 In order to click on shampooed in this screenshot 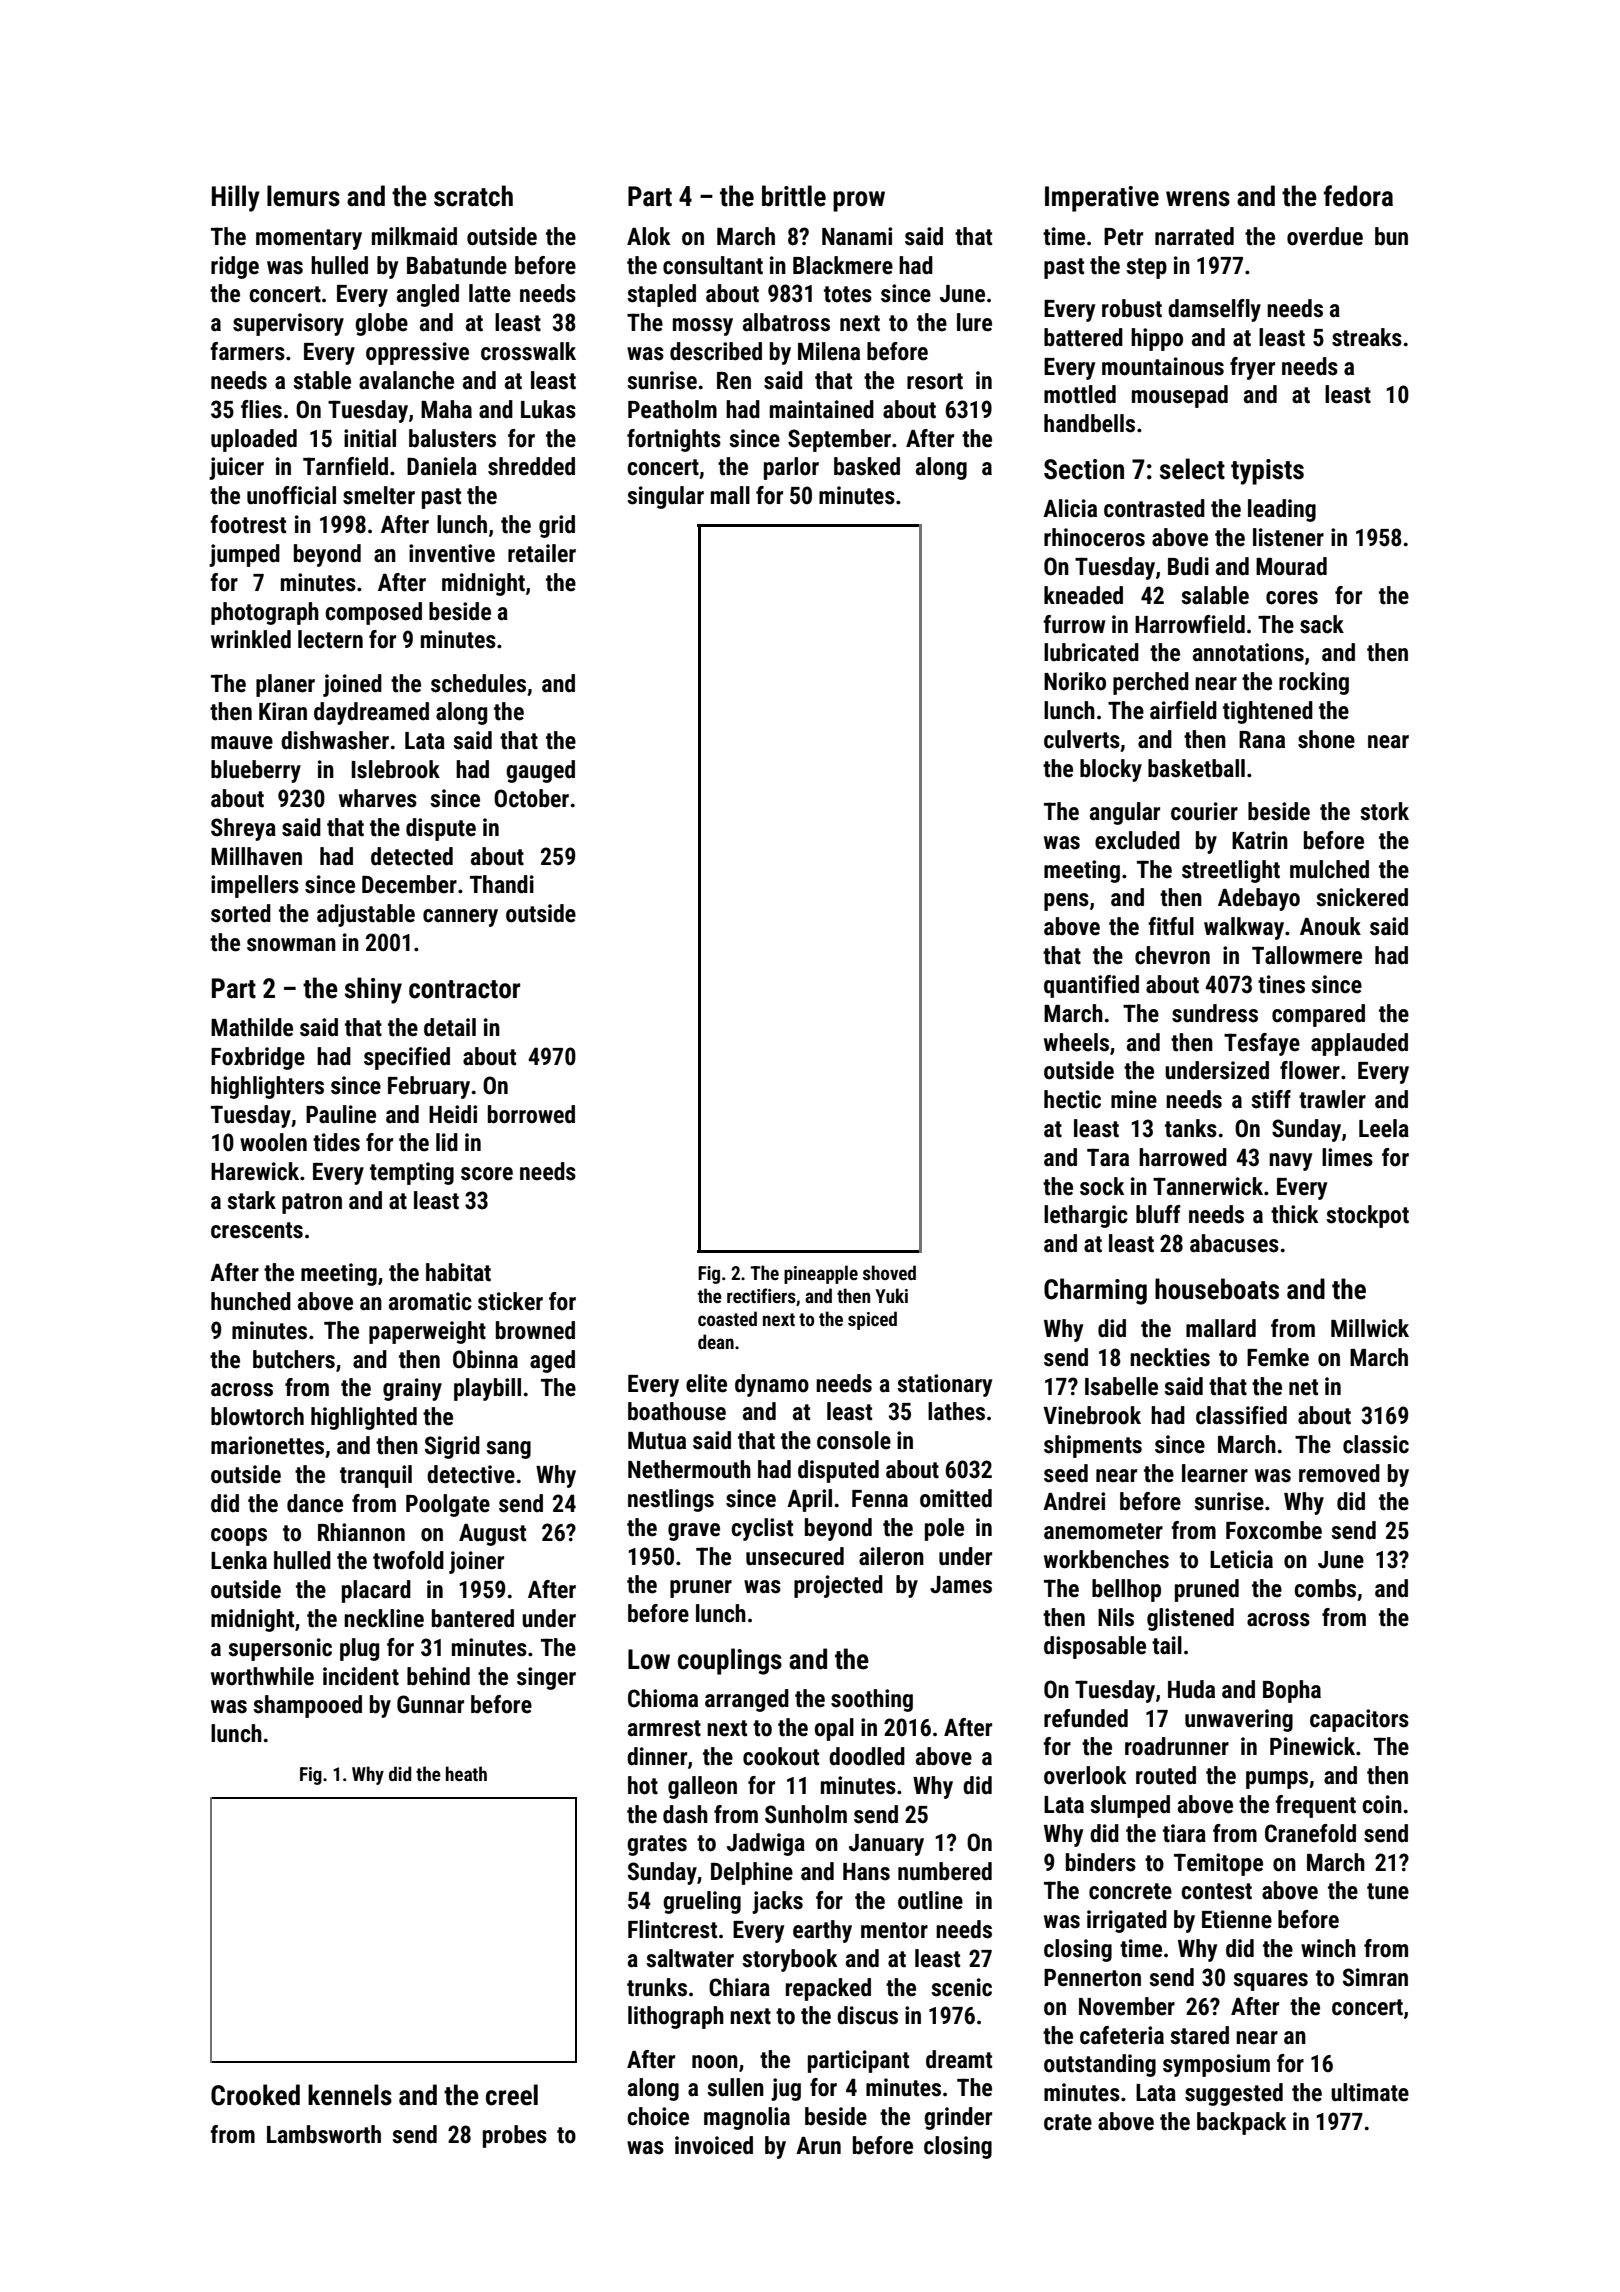, I will do `click(307, 1706)`.
